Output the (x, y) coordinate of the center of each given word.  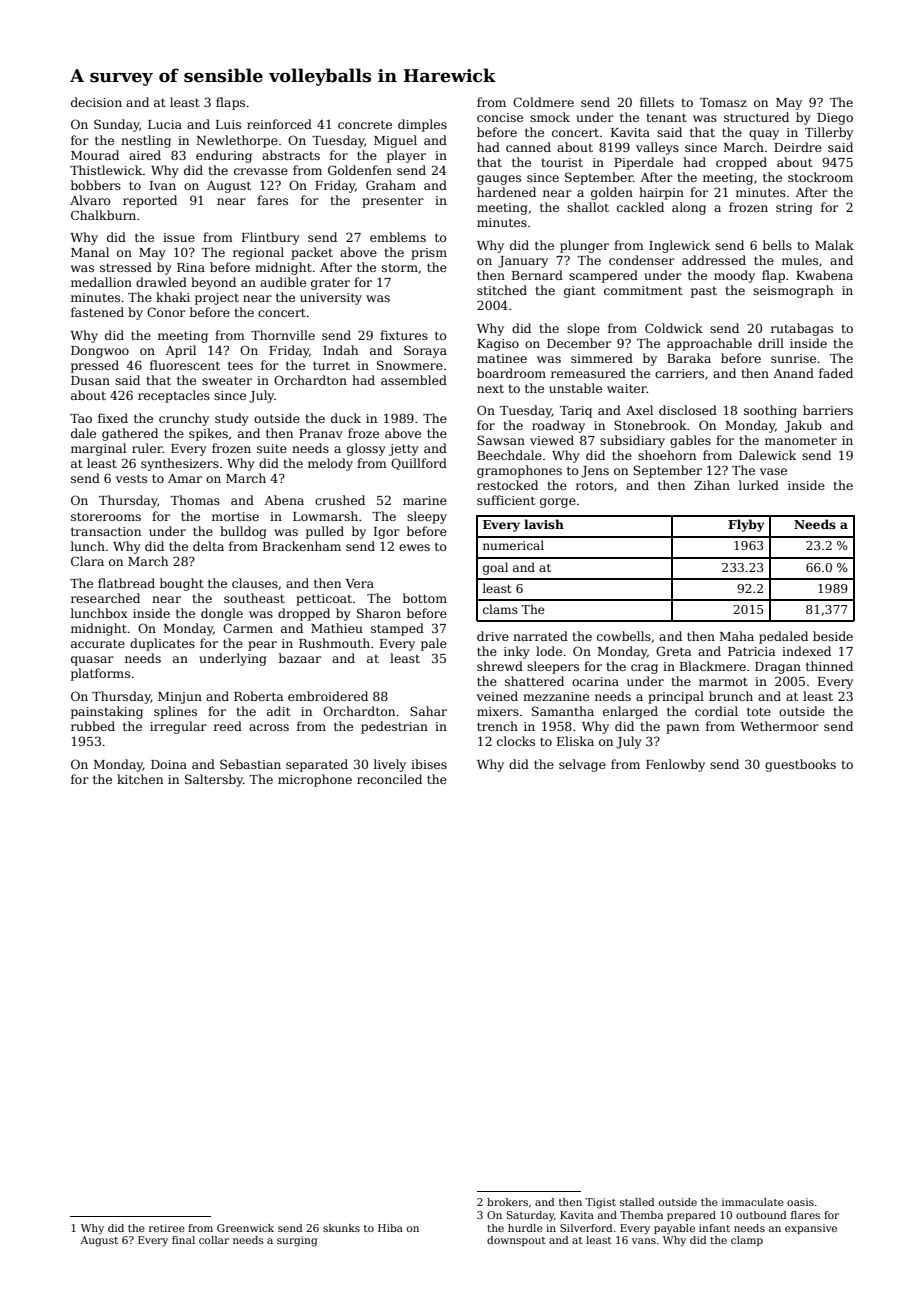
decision (96, 102)
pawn (682, 729)
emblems (398, 237)
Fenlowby (675, 765)
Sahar (428, 711)
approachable (709, 344)
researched (105, 598)
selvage (582, 765)
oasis (800, 1202)
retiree (167, 1228)
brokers (507, 1202)
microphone (315, 780)
